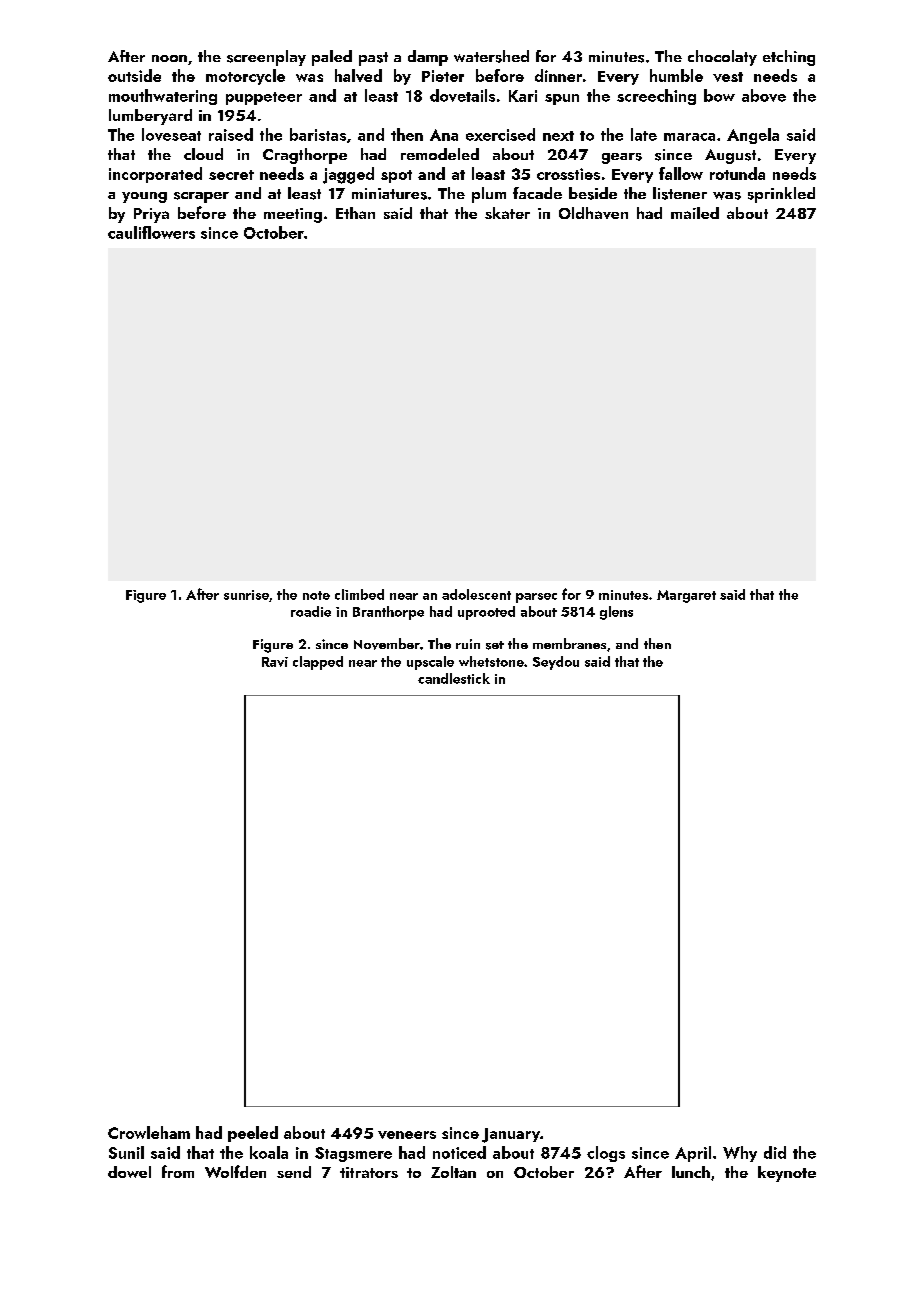 The height and width of the screenshot is (1308, 924). Describe the element at coordinates (305, 156) in the screenshot. I see `Cragthorpe` at that location.
